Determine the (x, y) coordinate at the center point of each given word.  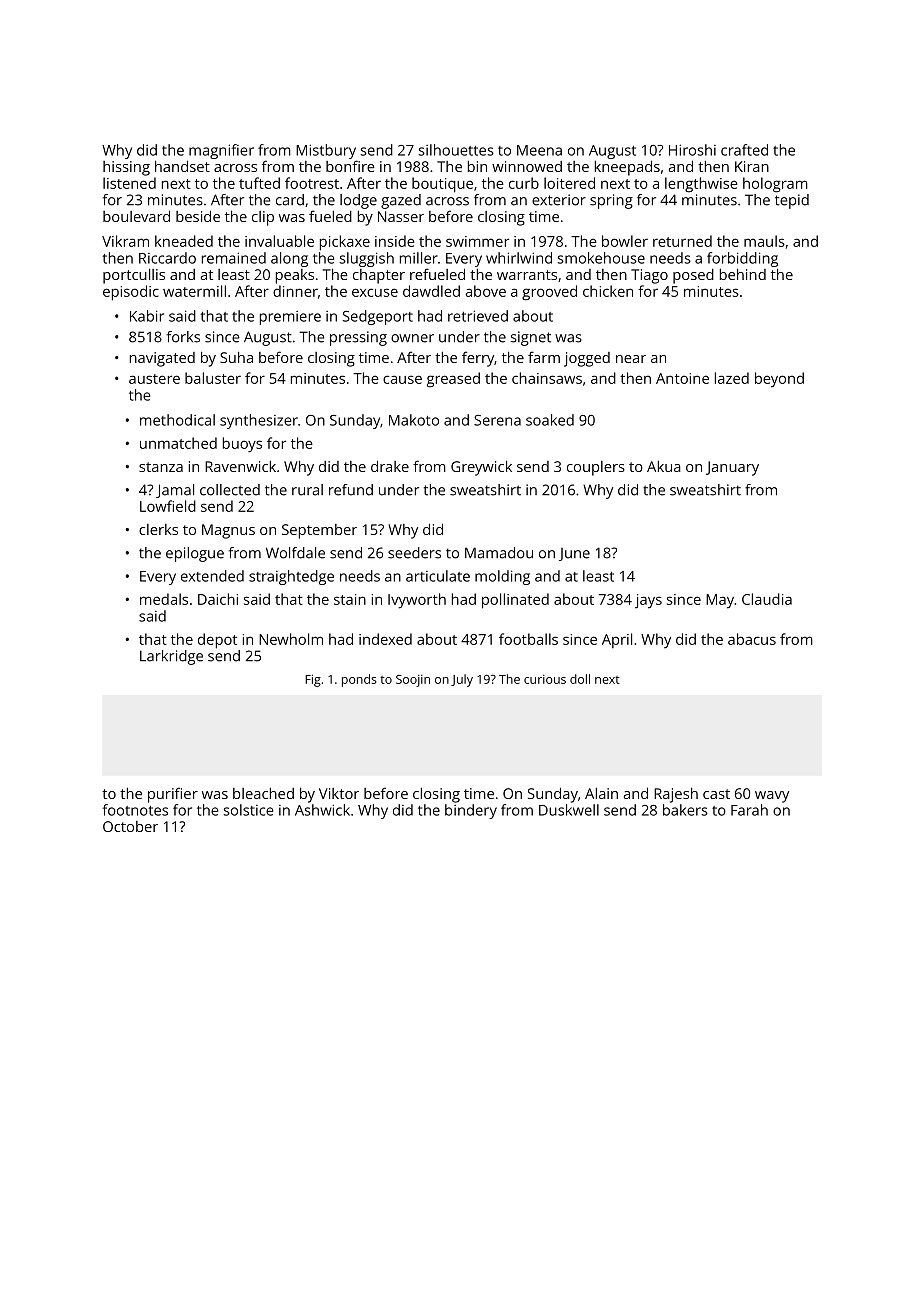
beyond (779, 380)
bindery (471, 811)
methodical (177, 420)
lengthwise (701, 185)
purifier (173, 795)
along (289, 259)
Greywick (481, 468)
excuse (375, 292)
